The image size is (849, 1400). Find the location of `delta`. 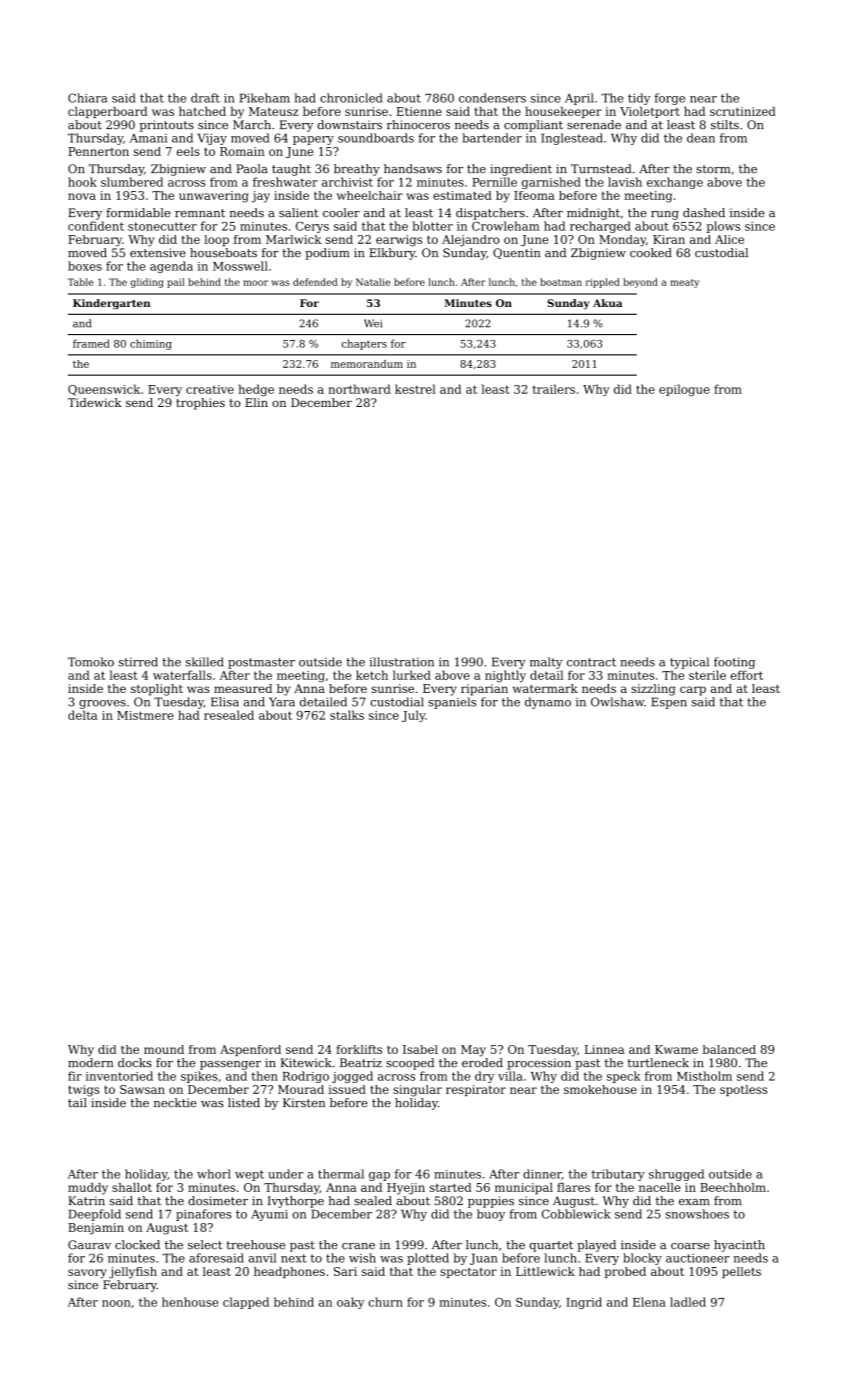

delta is located at coordinates (83, 715).
